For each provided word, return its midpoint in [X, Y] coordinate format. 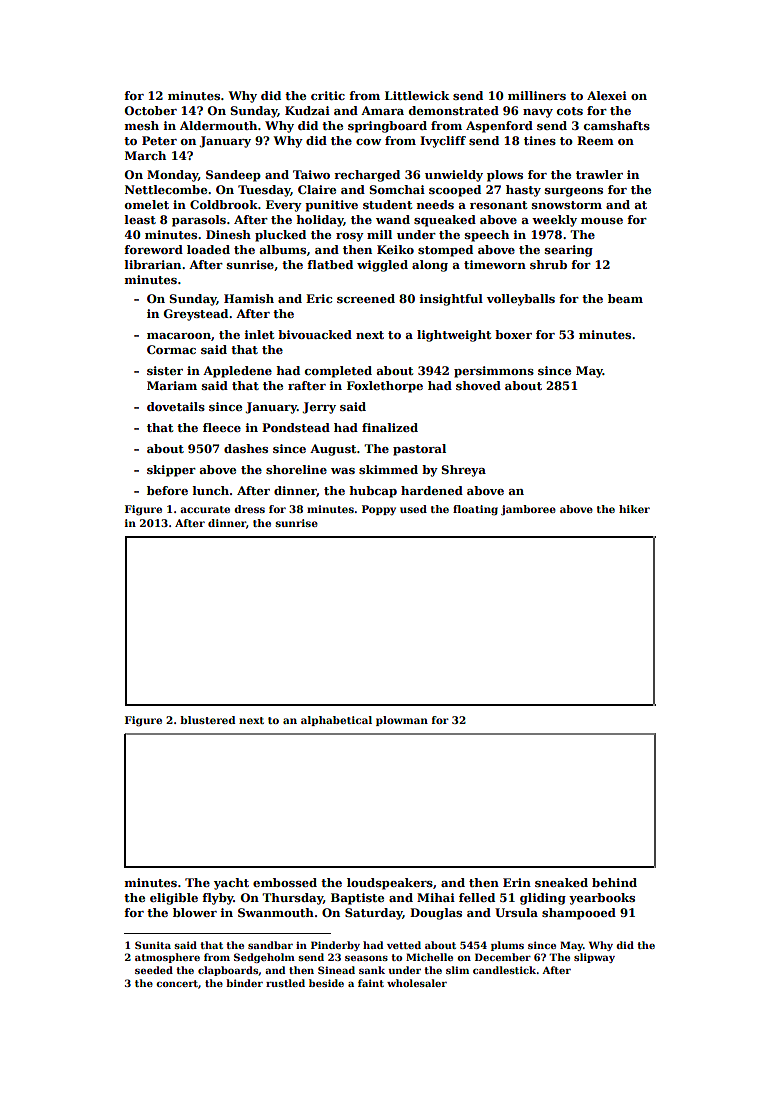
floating [475, 510]
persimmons [494, 372]
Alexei [607, 95]
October [151, 110]
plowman [402, 721]
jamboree [528, 510]
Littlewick [417, 95]
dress [249, 509]
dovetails [176, 406]
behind [614, 882]
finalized [390, 427]
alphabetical [336, 721]
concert [177, 983]
